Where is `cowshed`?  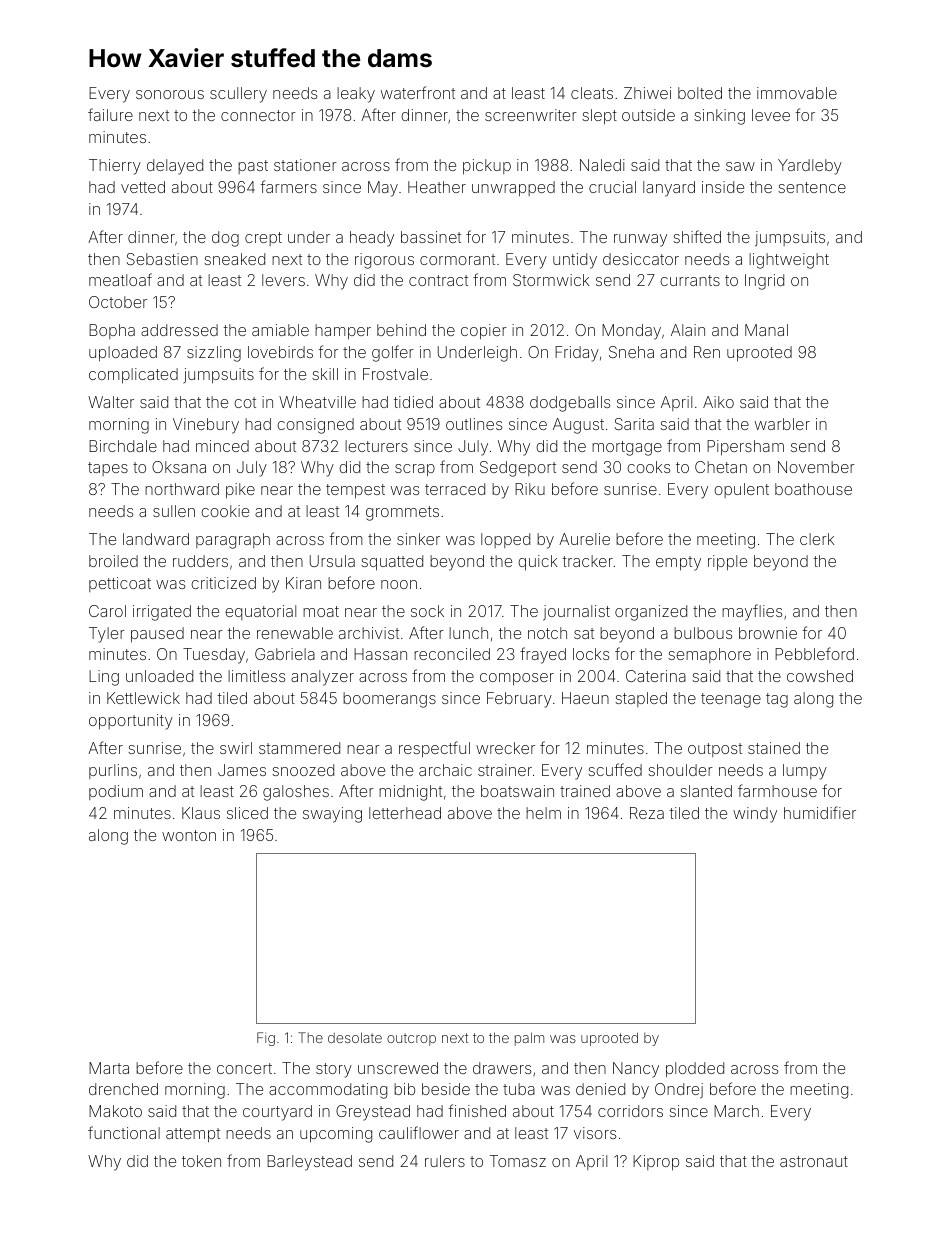 cowshed is located at coordinates (820, 676).
